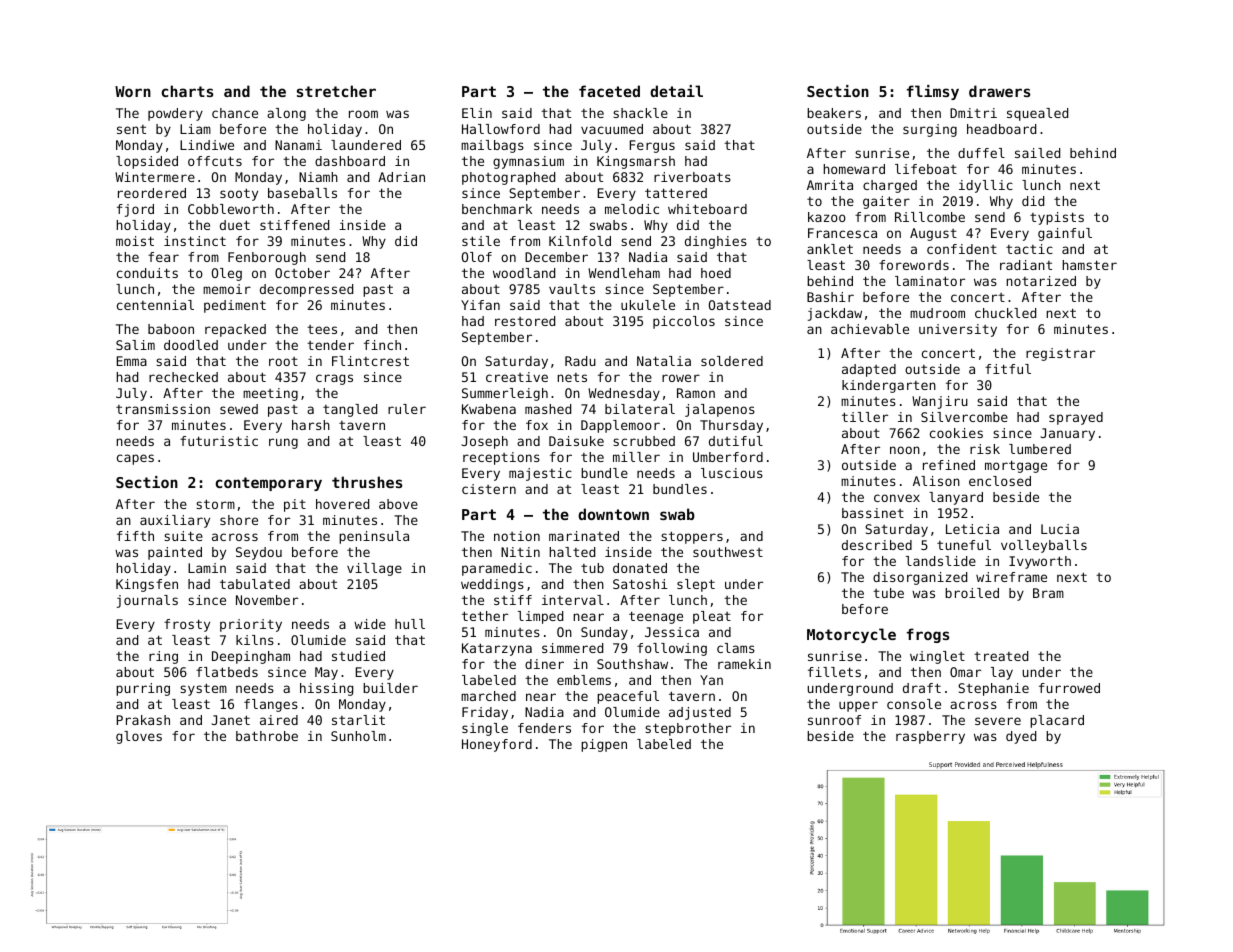 Image resolution: width=1233 pixels, height=952 pixels. I want to click on luscious, so click(732, 473).
